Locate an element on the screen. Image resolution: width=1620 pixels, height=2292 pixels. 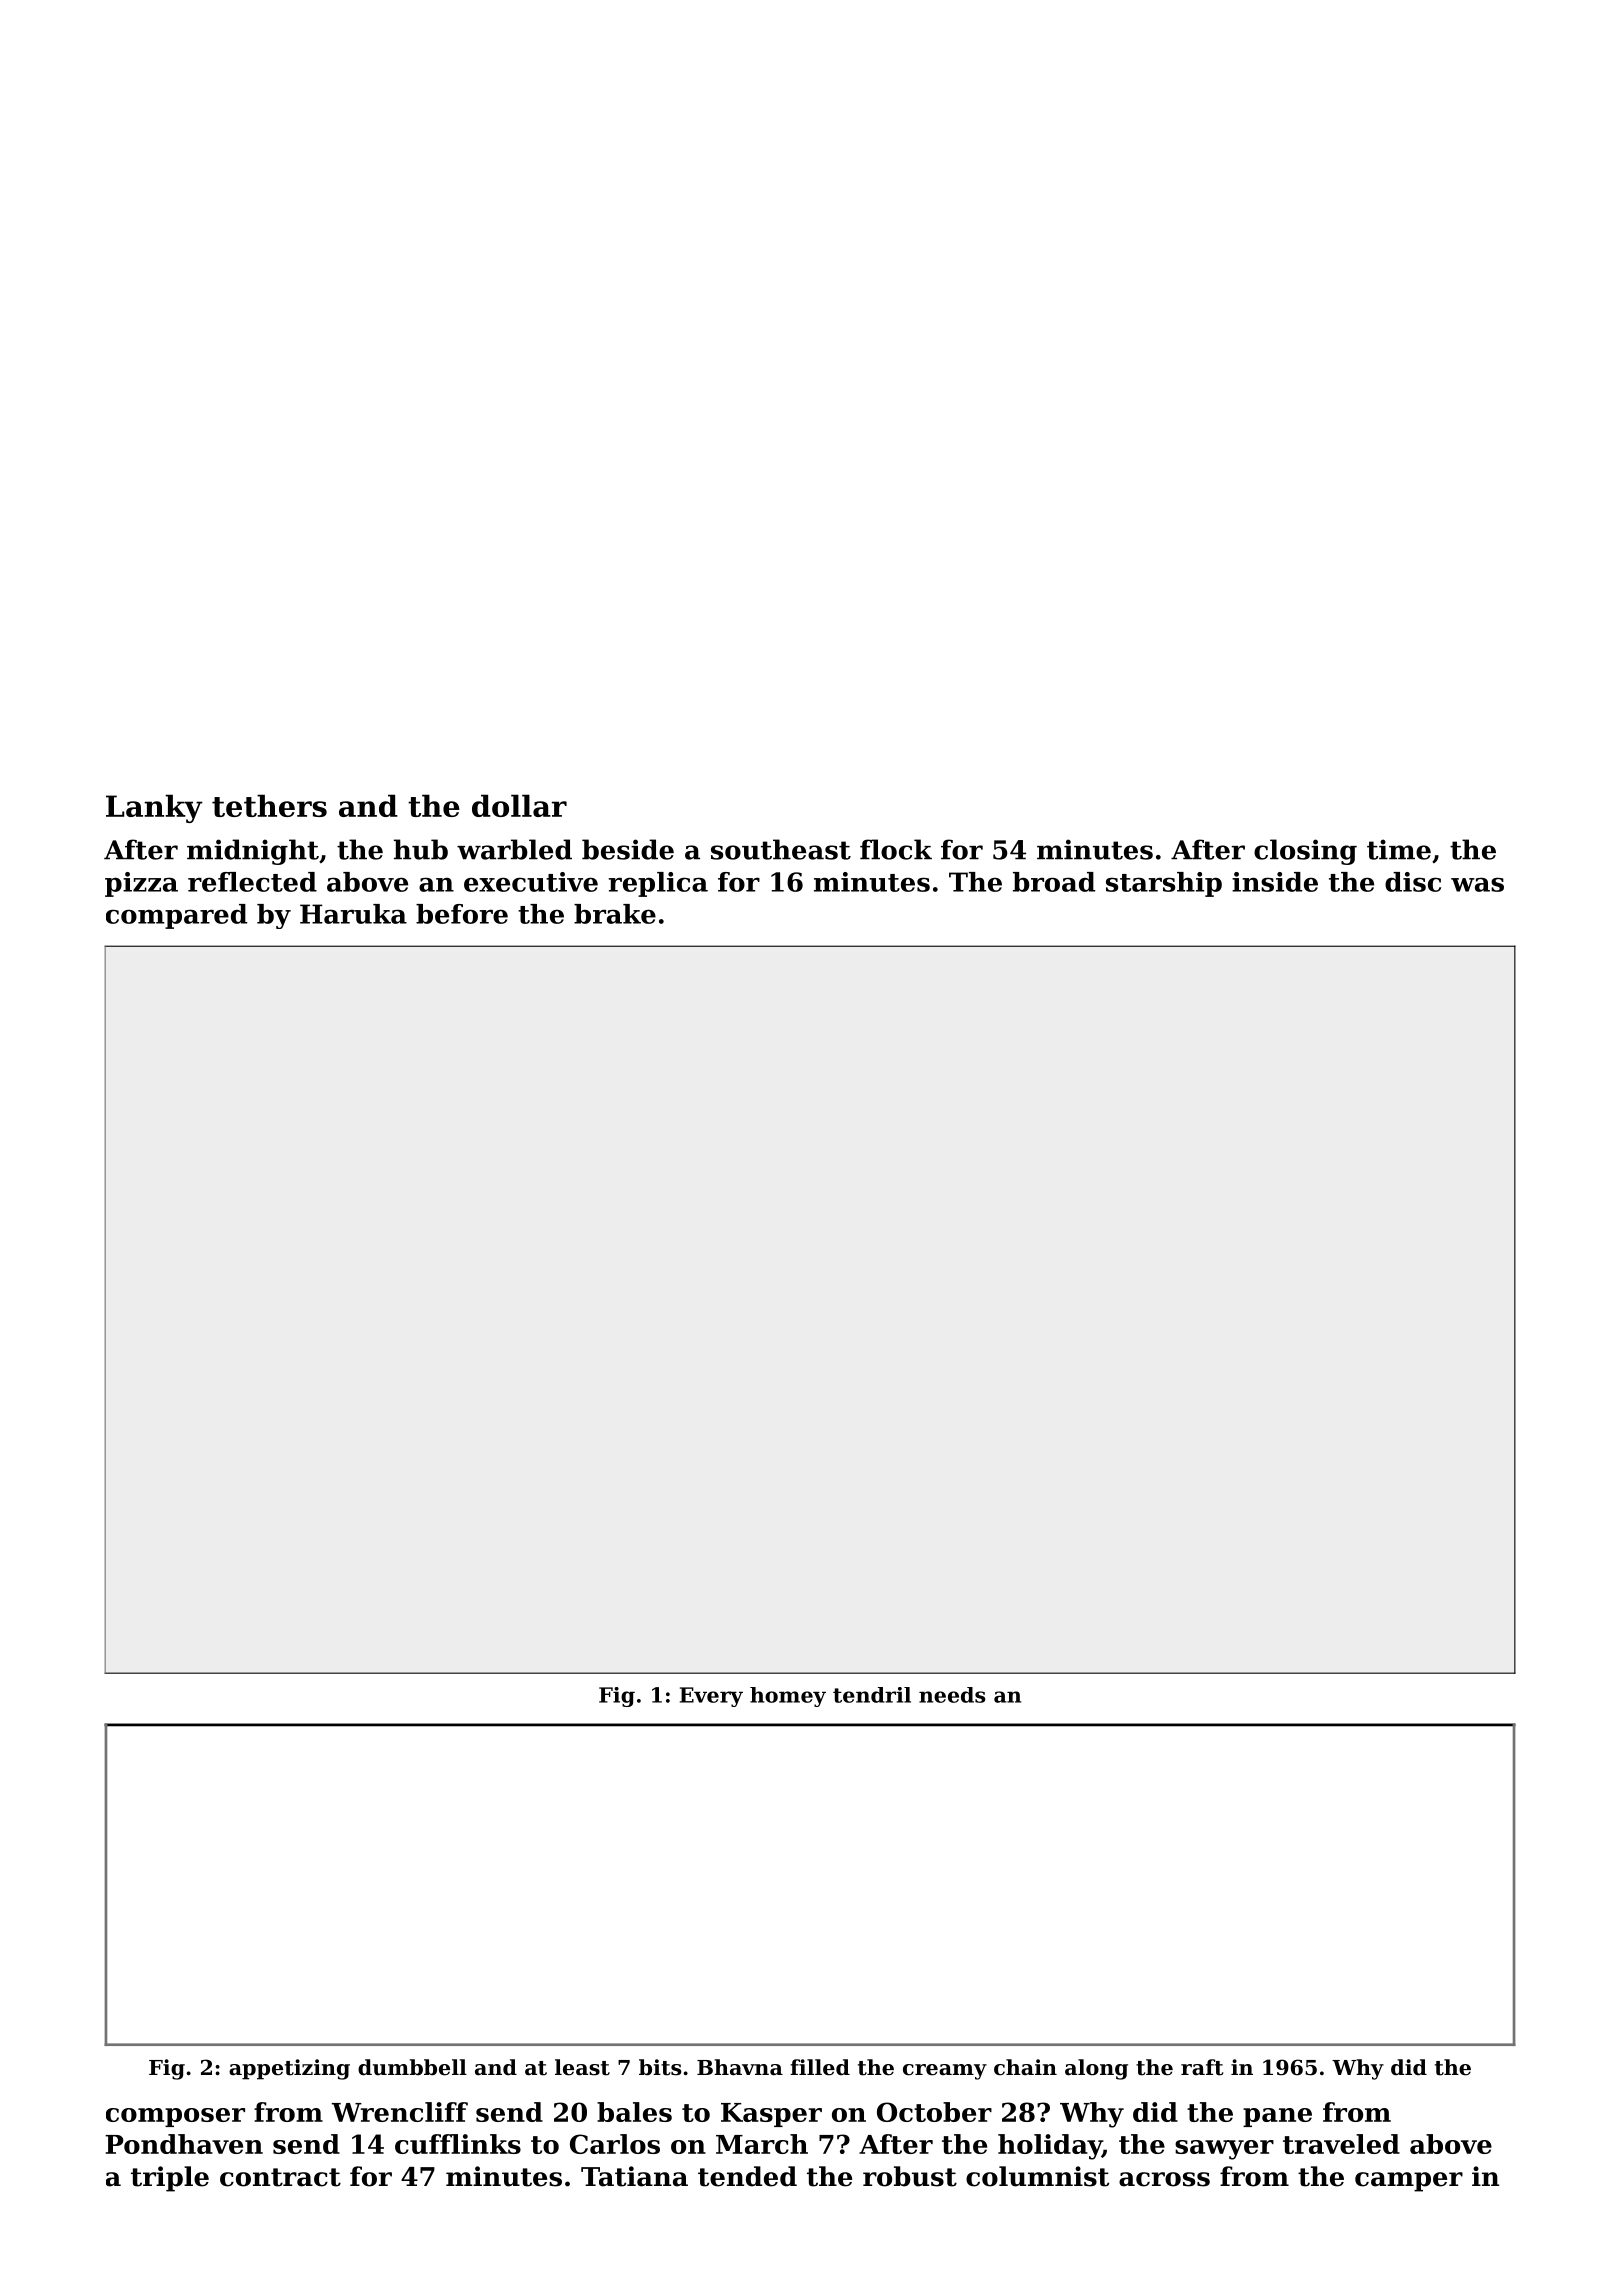
disc is located at coordinates (1413, 882).
